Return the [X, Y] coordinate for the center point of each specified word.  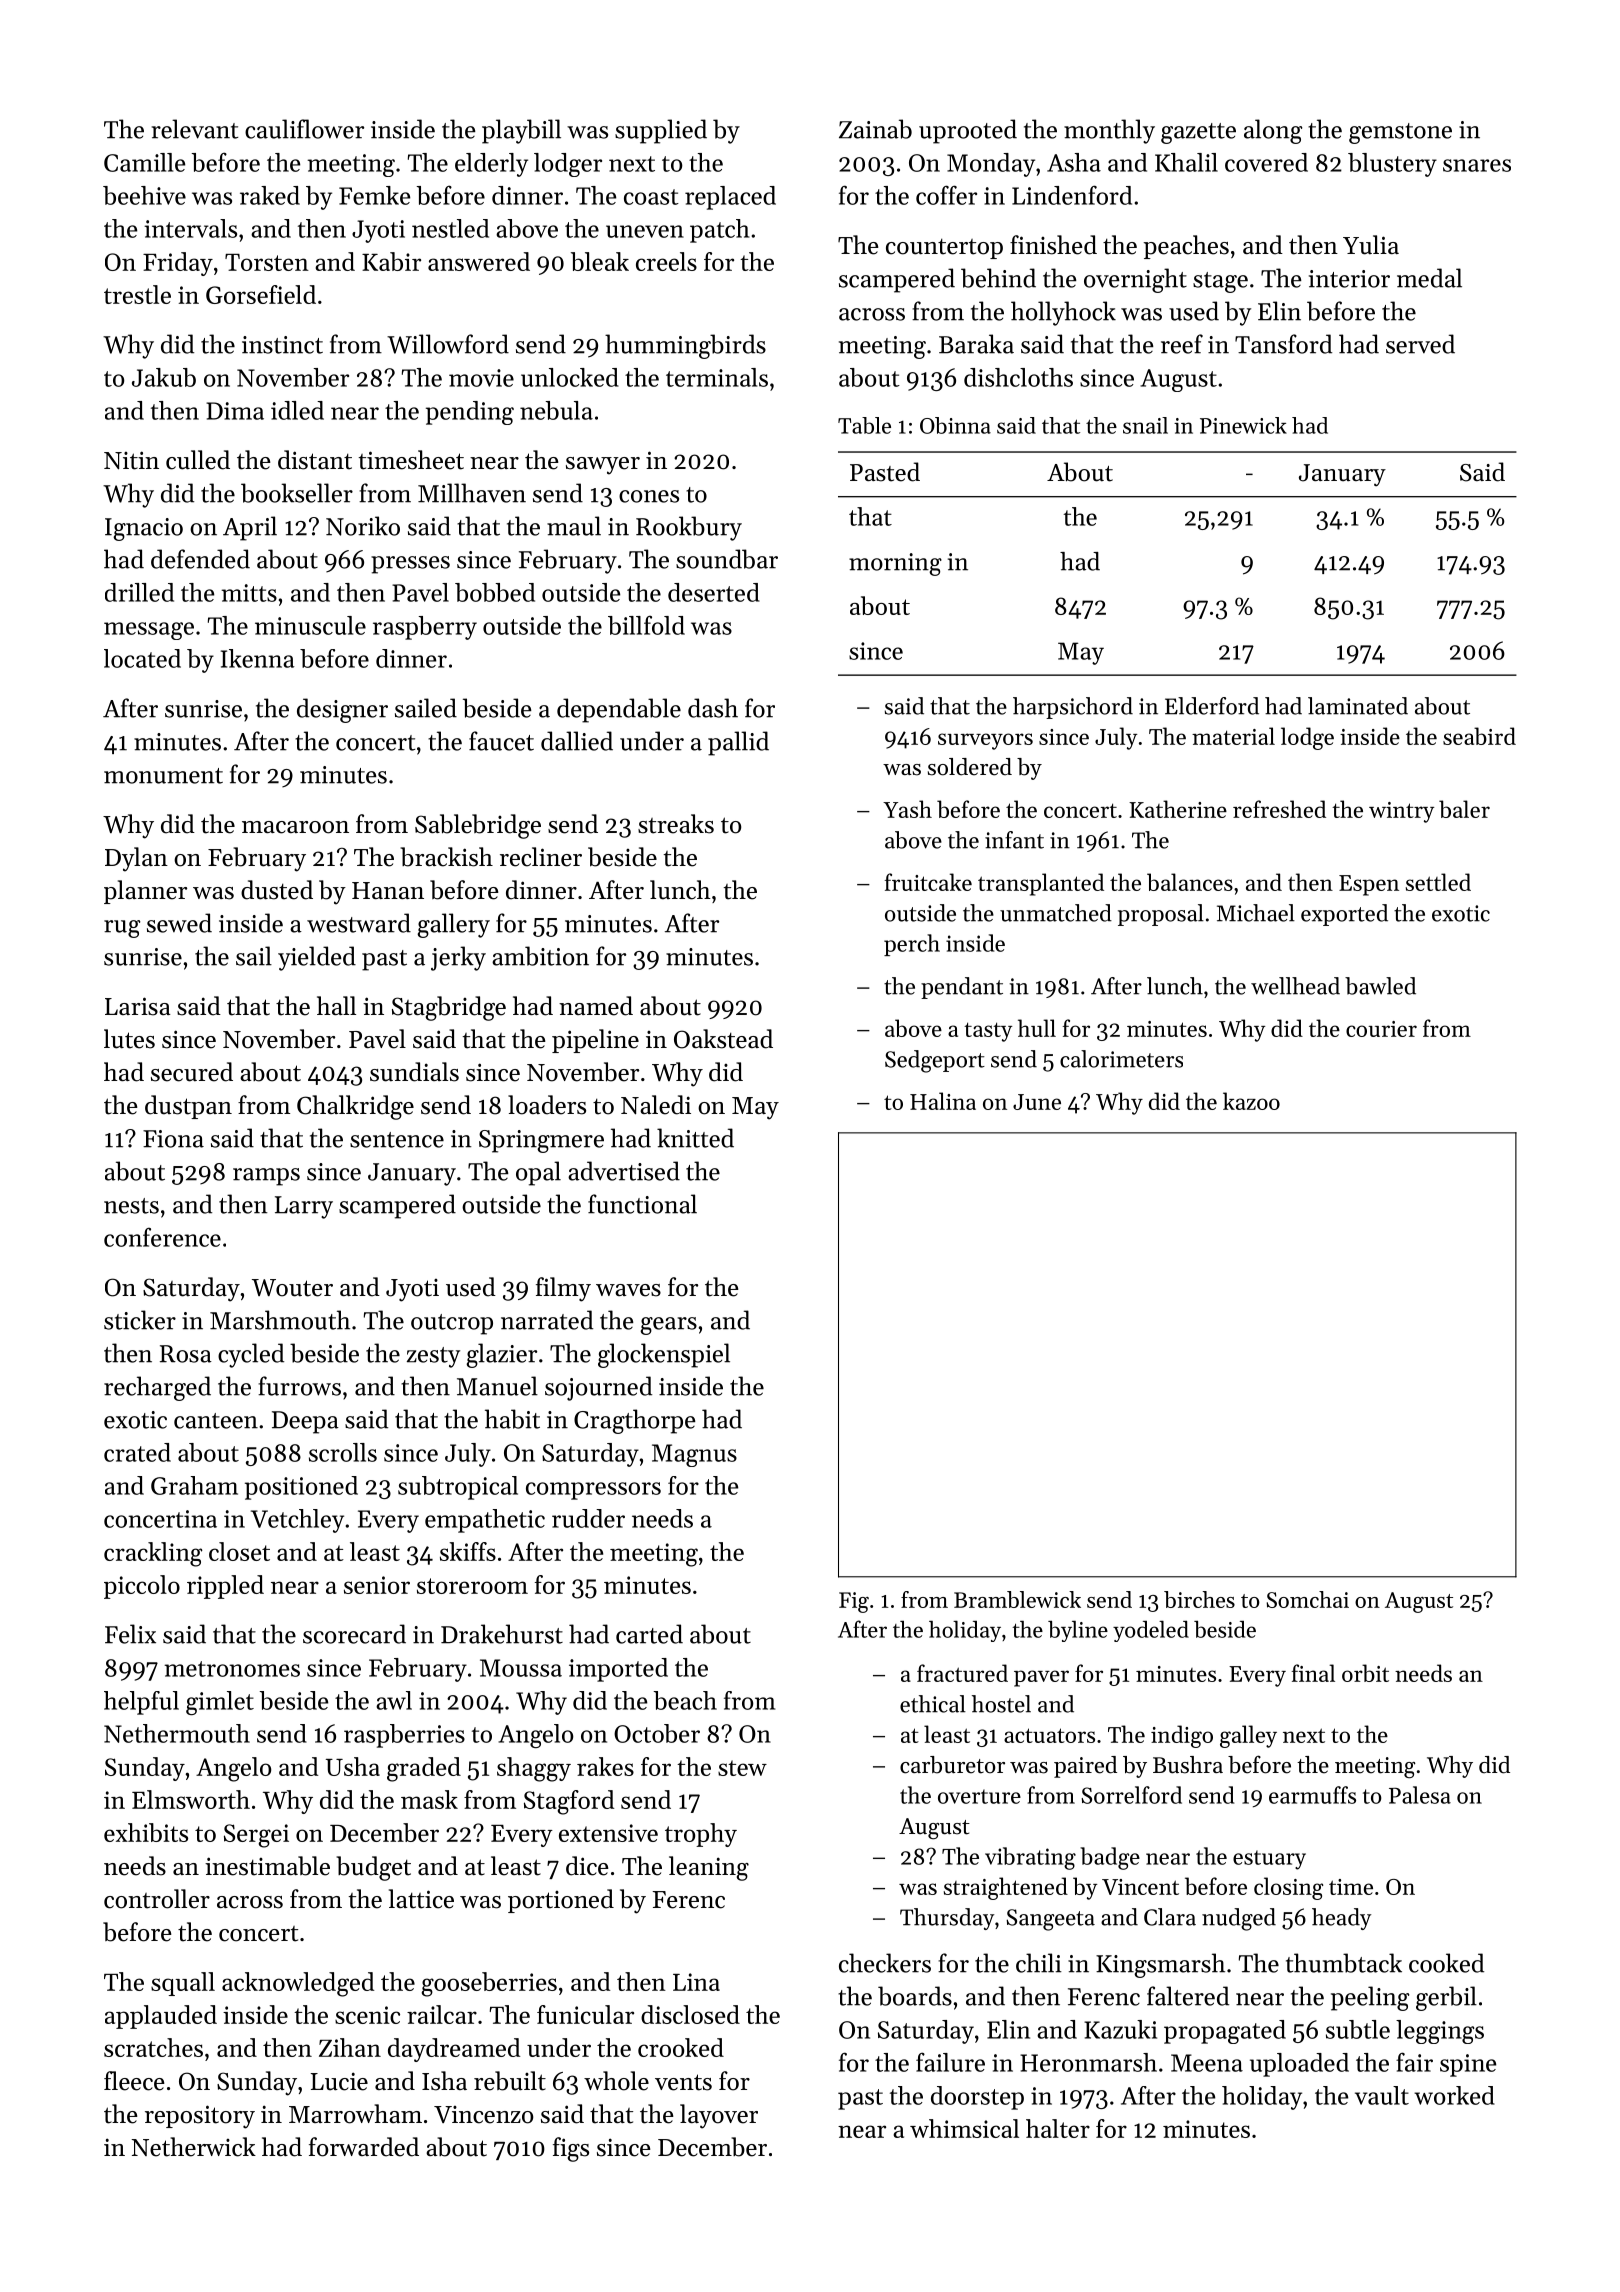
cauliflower [304, 129]
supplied [661, 131]
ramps [266, 1177]
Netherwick [193, 2147]
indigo [1182, 1736]
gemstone [1400, 133]
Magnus [694, 1455]
